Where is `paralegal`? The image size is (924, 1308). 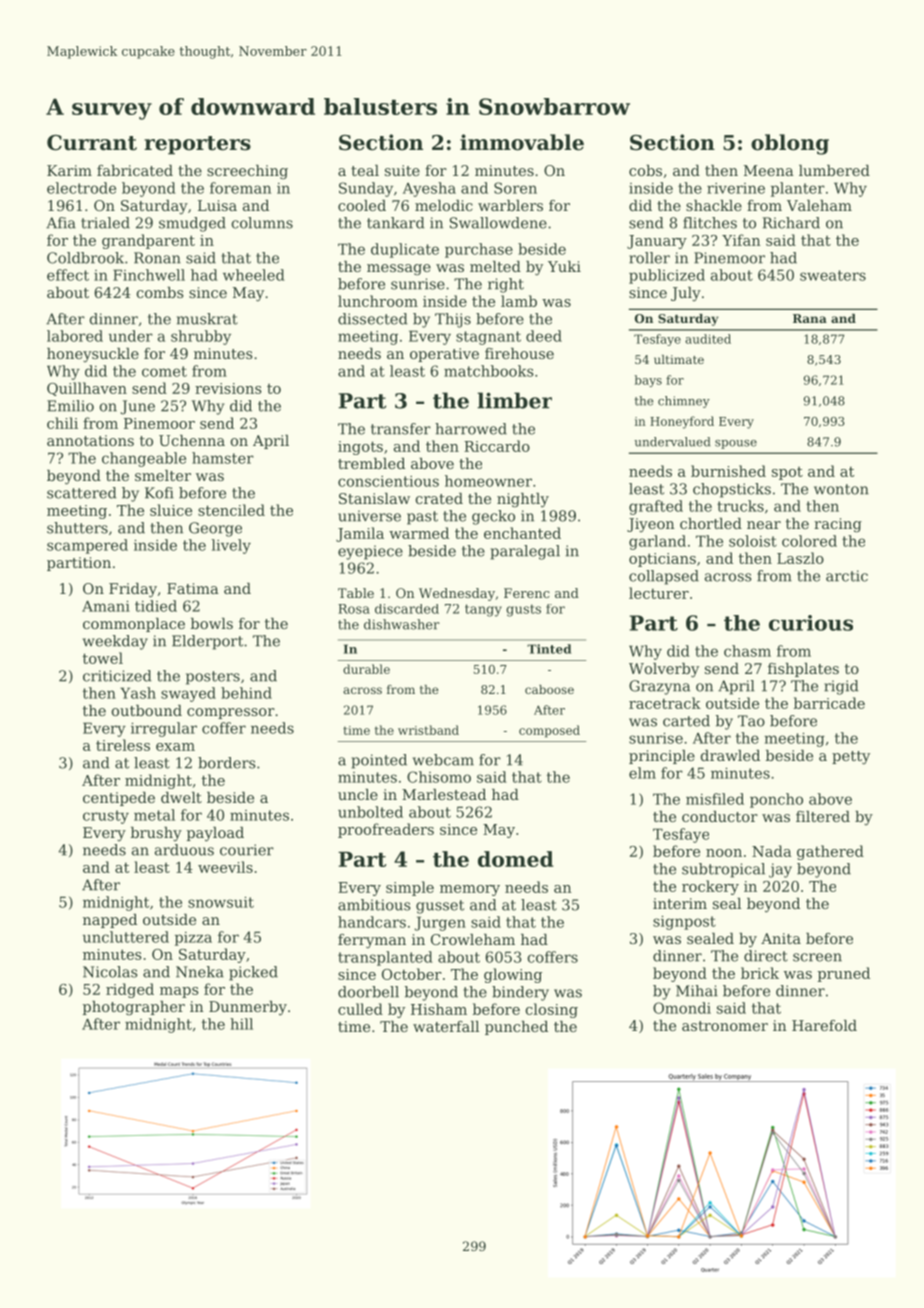
paralegal is located at coordinates (525, 552).
